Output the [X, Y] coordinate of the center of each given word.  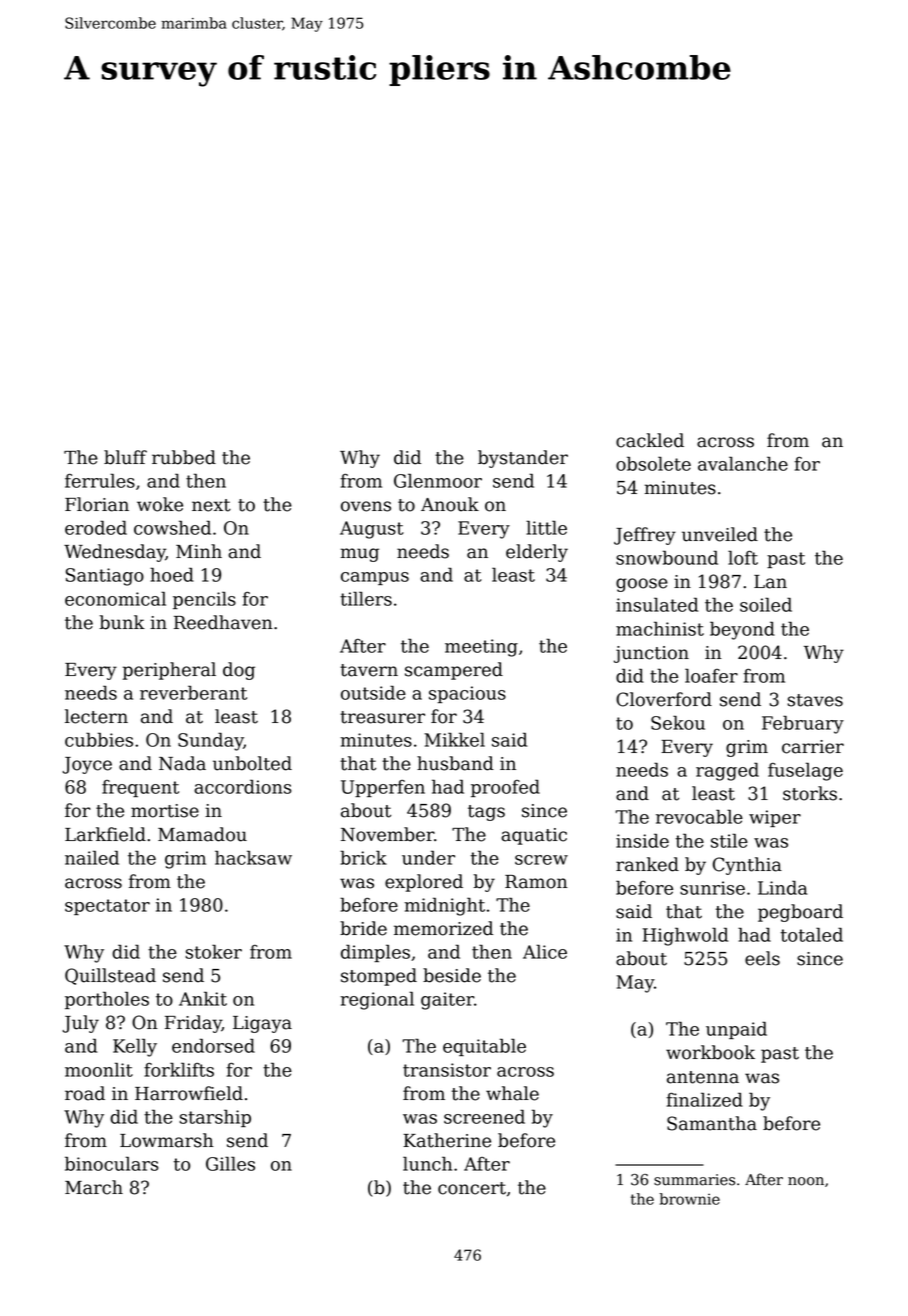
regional [377, 1000]
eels [762, 958]
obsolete [653, 463]
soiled [766, 604]
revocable [699, 816]
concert [472, 1188]
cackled [650, 440]
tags [486, 813]
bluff [125, 457]
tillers [366, 598]
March [94, 1187]
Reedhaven [223, 622]
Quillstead [110, 976]
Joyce [87, 765]
